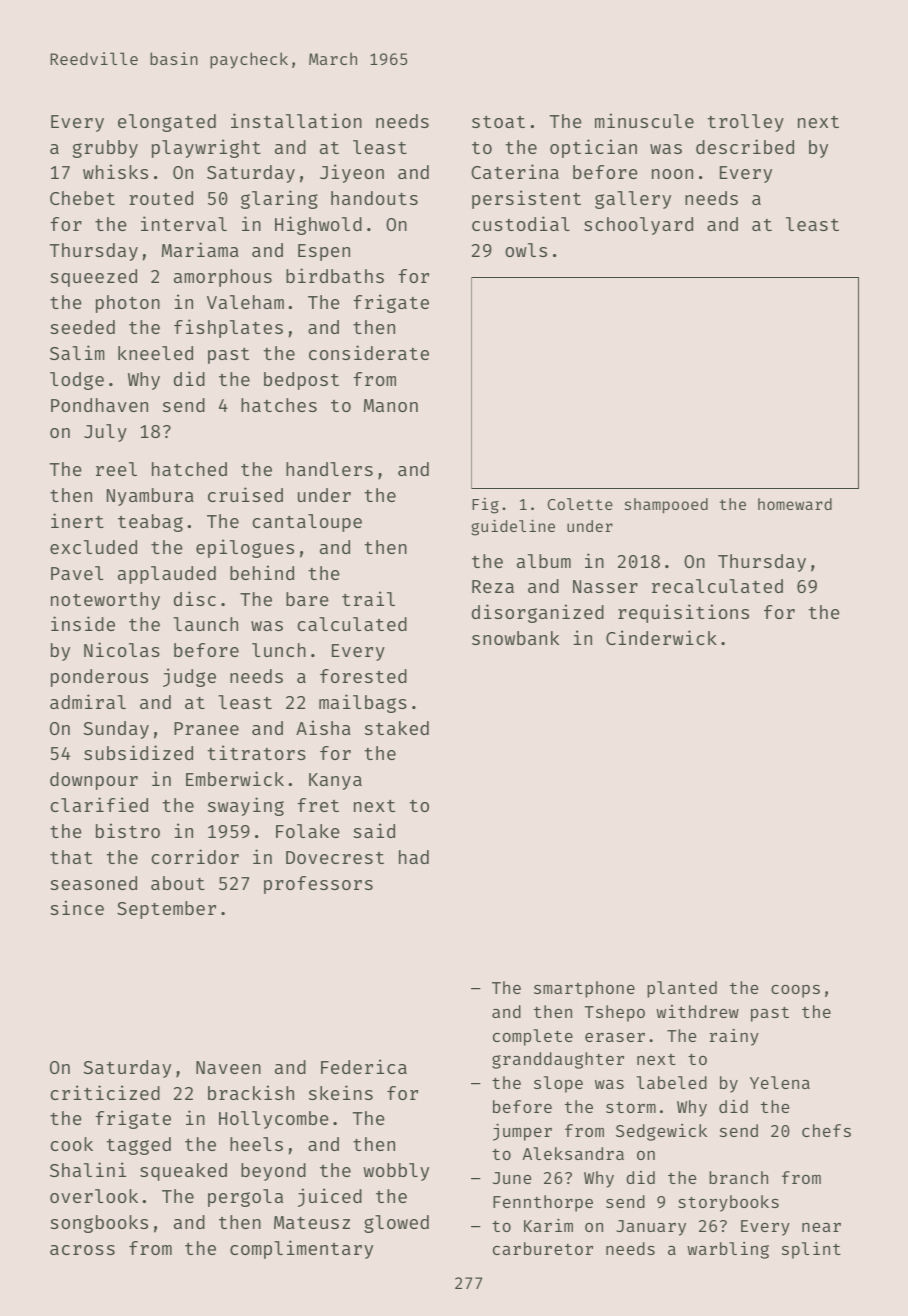 The height and width of the image is (1316, 908). Describe the element at coordinates (795, 504) in the image. I see `homeward` at that location.
